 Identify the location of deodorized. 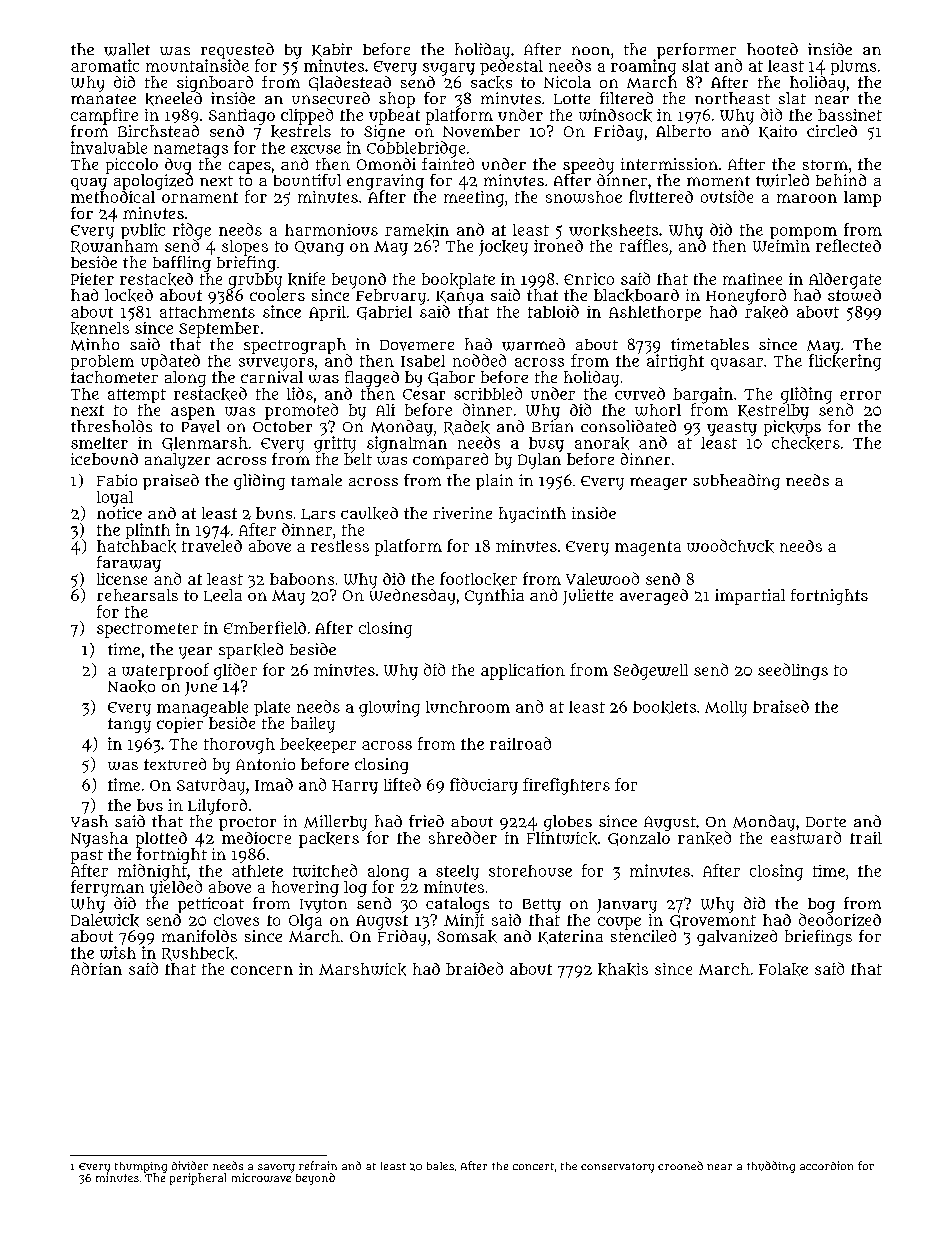
(840, 919).
